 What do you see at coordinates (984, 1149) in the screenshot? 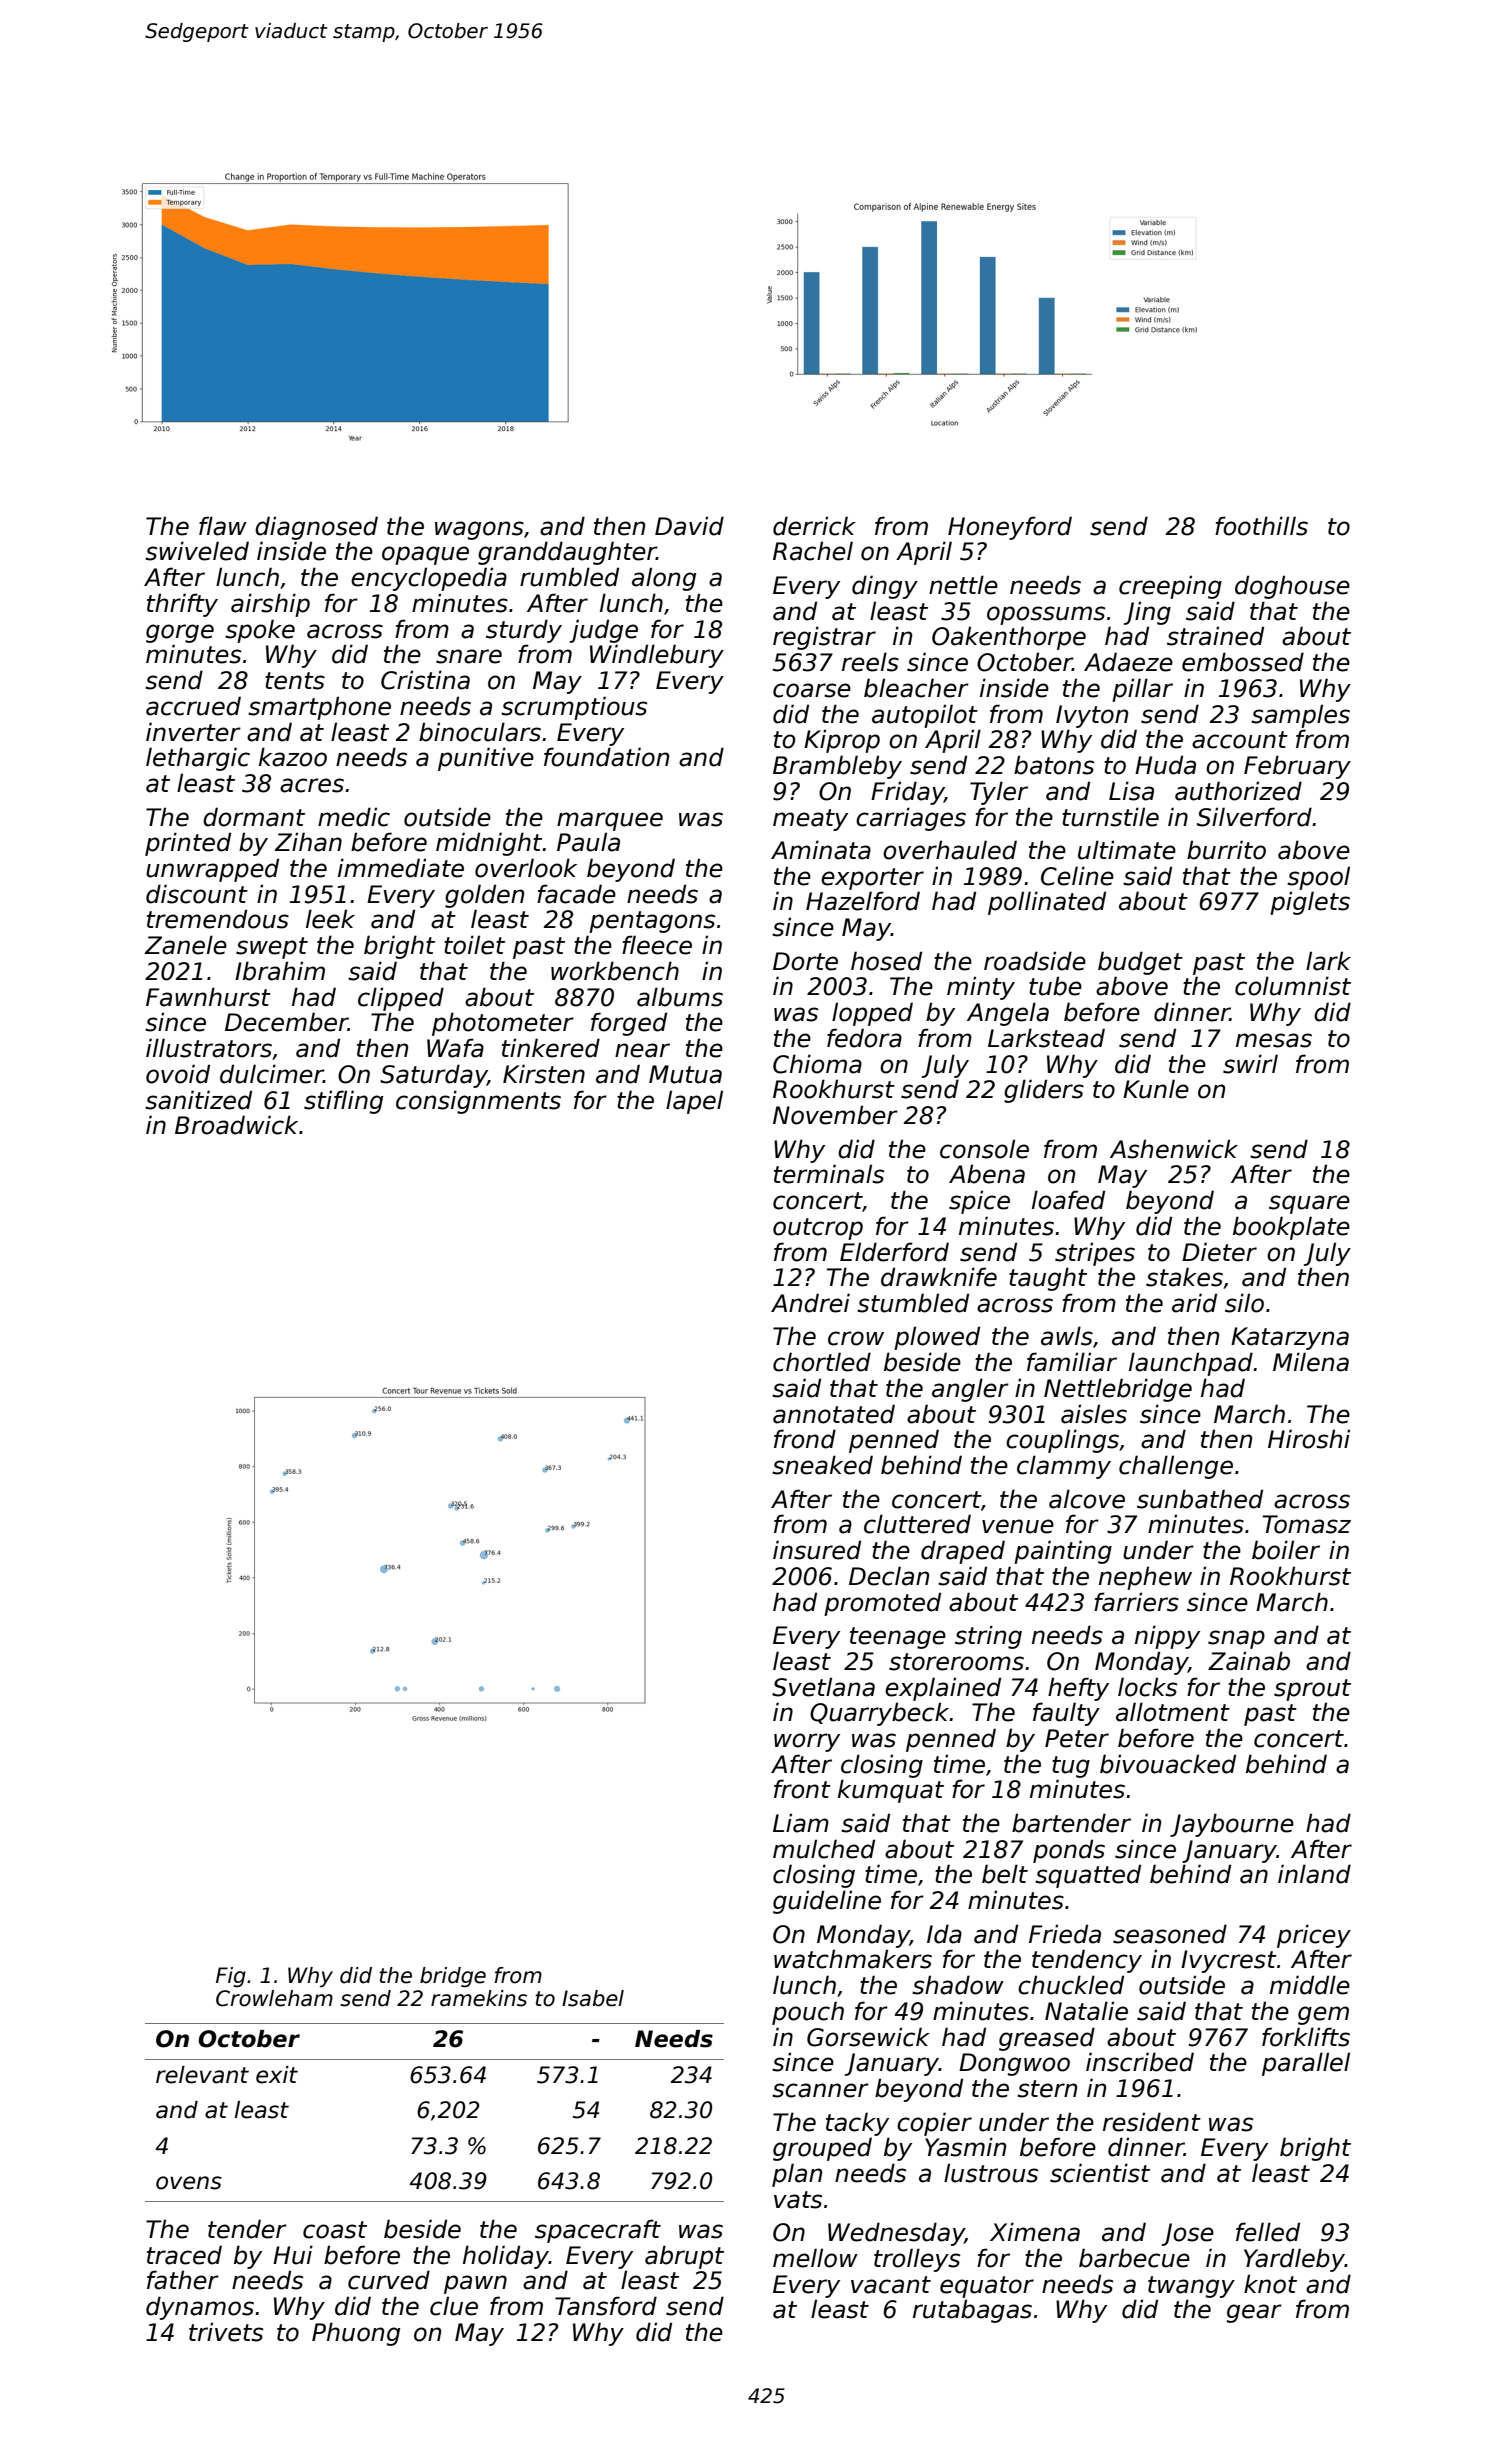
I see `console` at bounding box center [984, 1149].
